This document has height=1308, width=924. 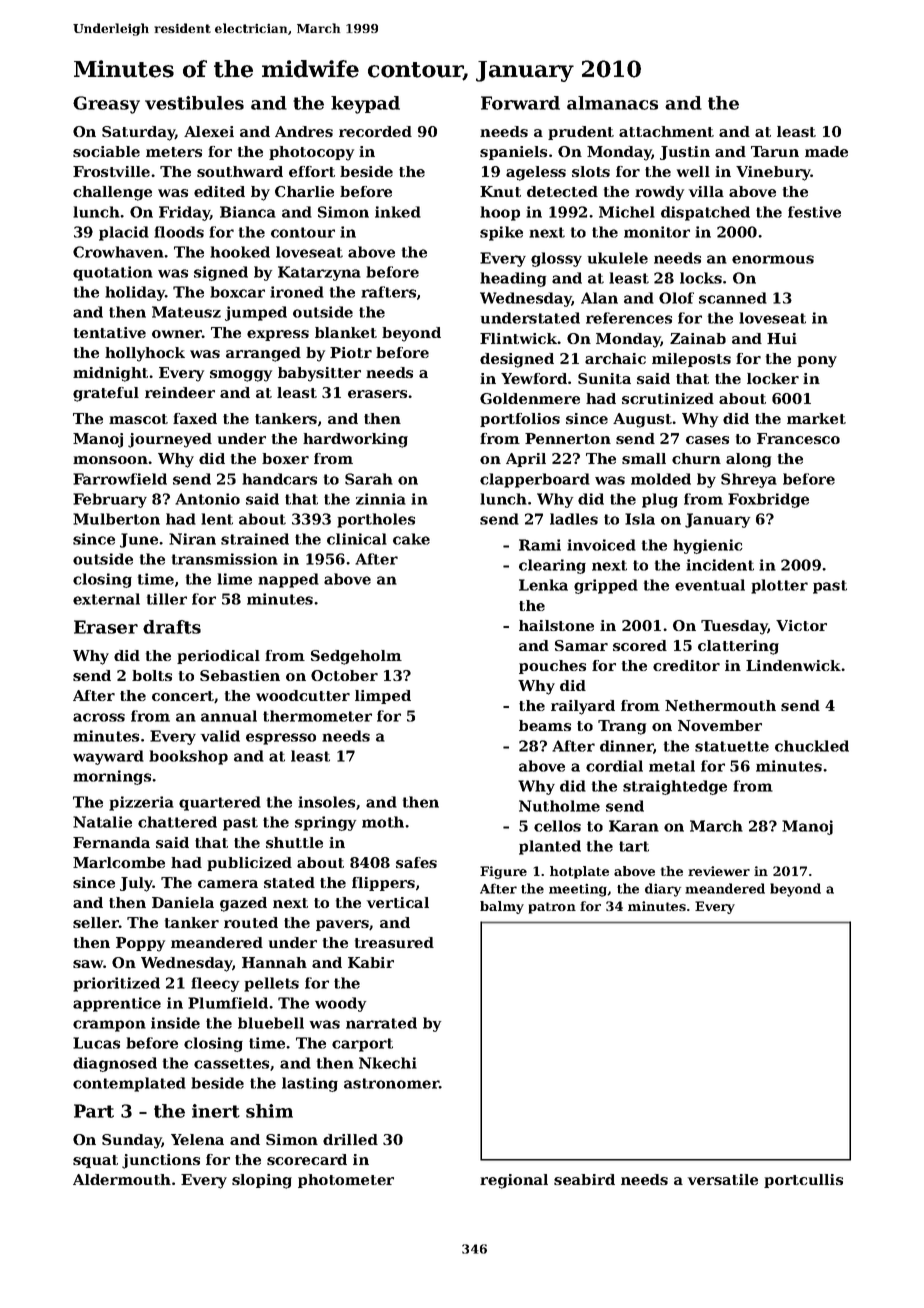 What do you see at coordinates (350, 1139) in the document?
I see `drilled` at bounding box center [350, 1139].
